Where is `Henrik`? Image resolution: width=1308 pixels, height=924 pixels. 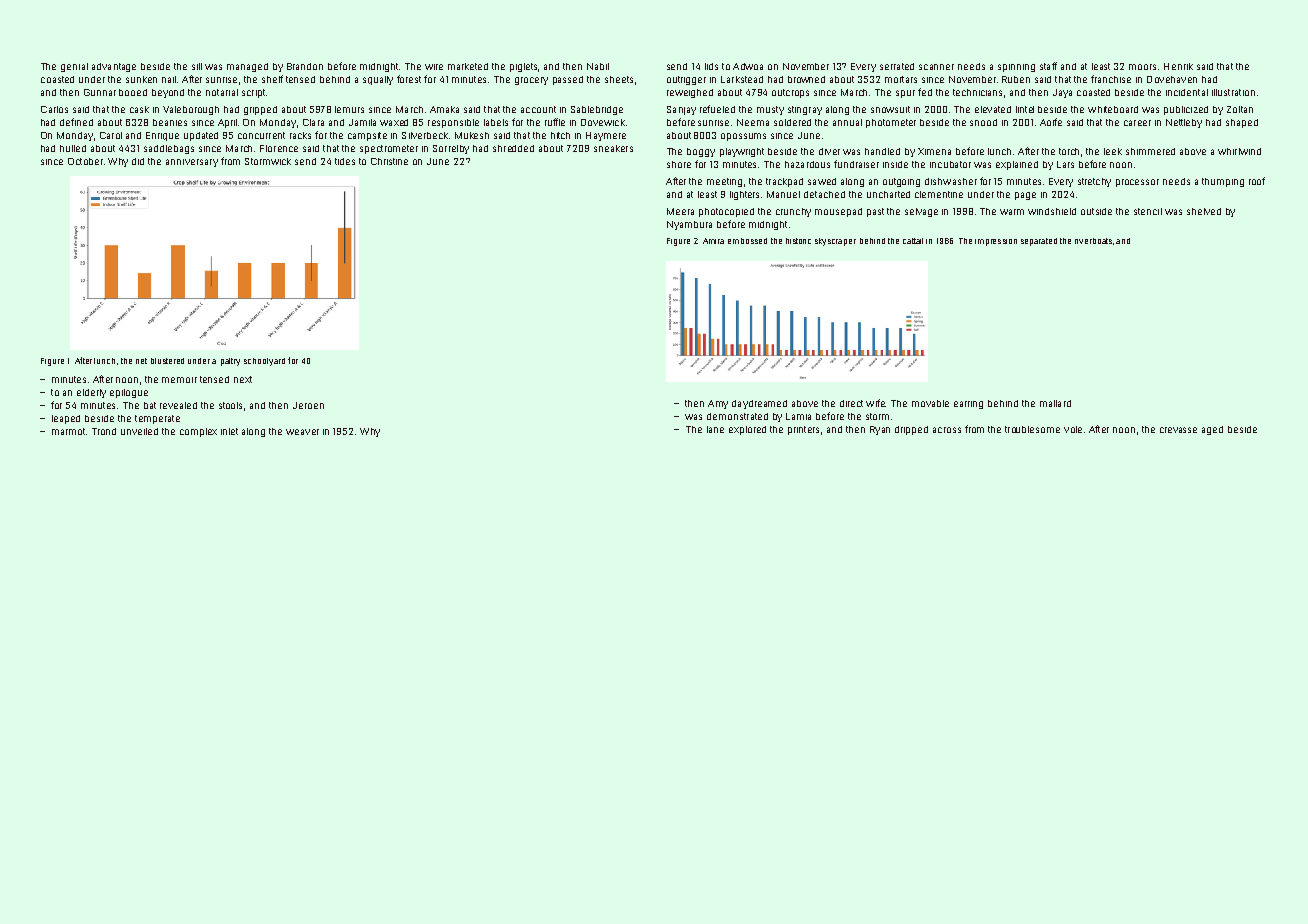
Henrik is located at coordinates (1178, 66).
